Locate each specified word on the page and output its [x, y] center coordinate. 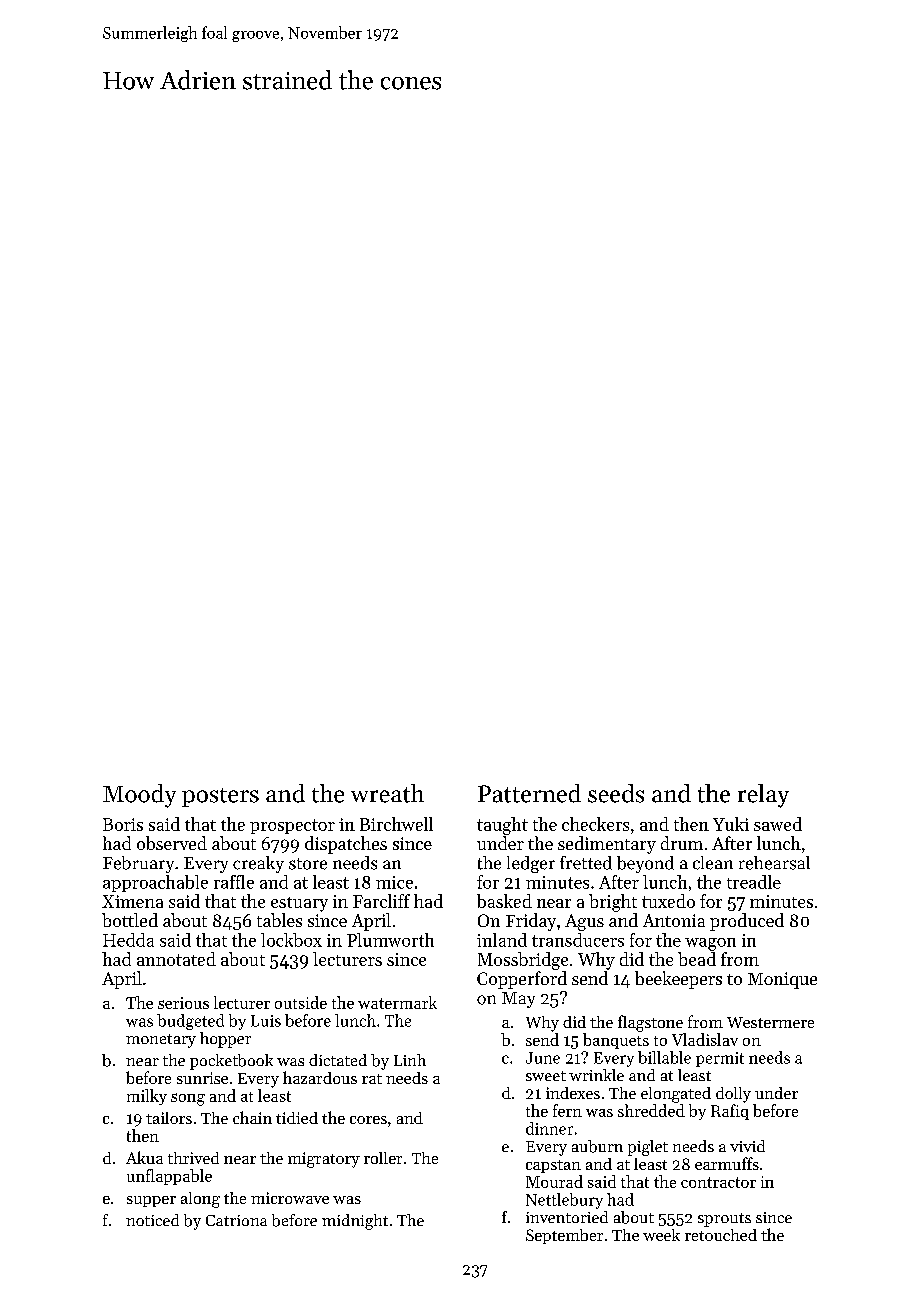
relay [763, 796]
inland [502, 940]
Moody [139, 796]
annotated [176, 959]
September [564, 1236]
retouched [721, 1235]
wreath [387, 793]
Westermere [770, 1022]
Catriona [236, 1220]
